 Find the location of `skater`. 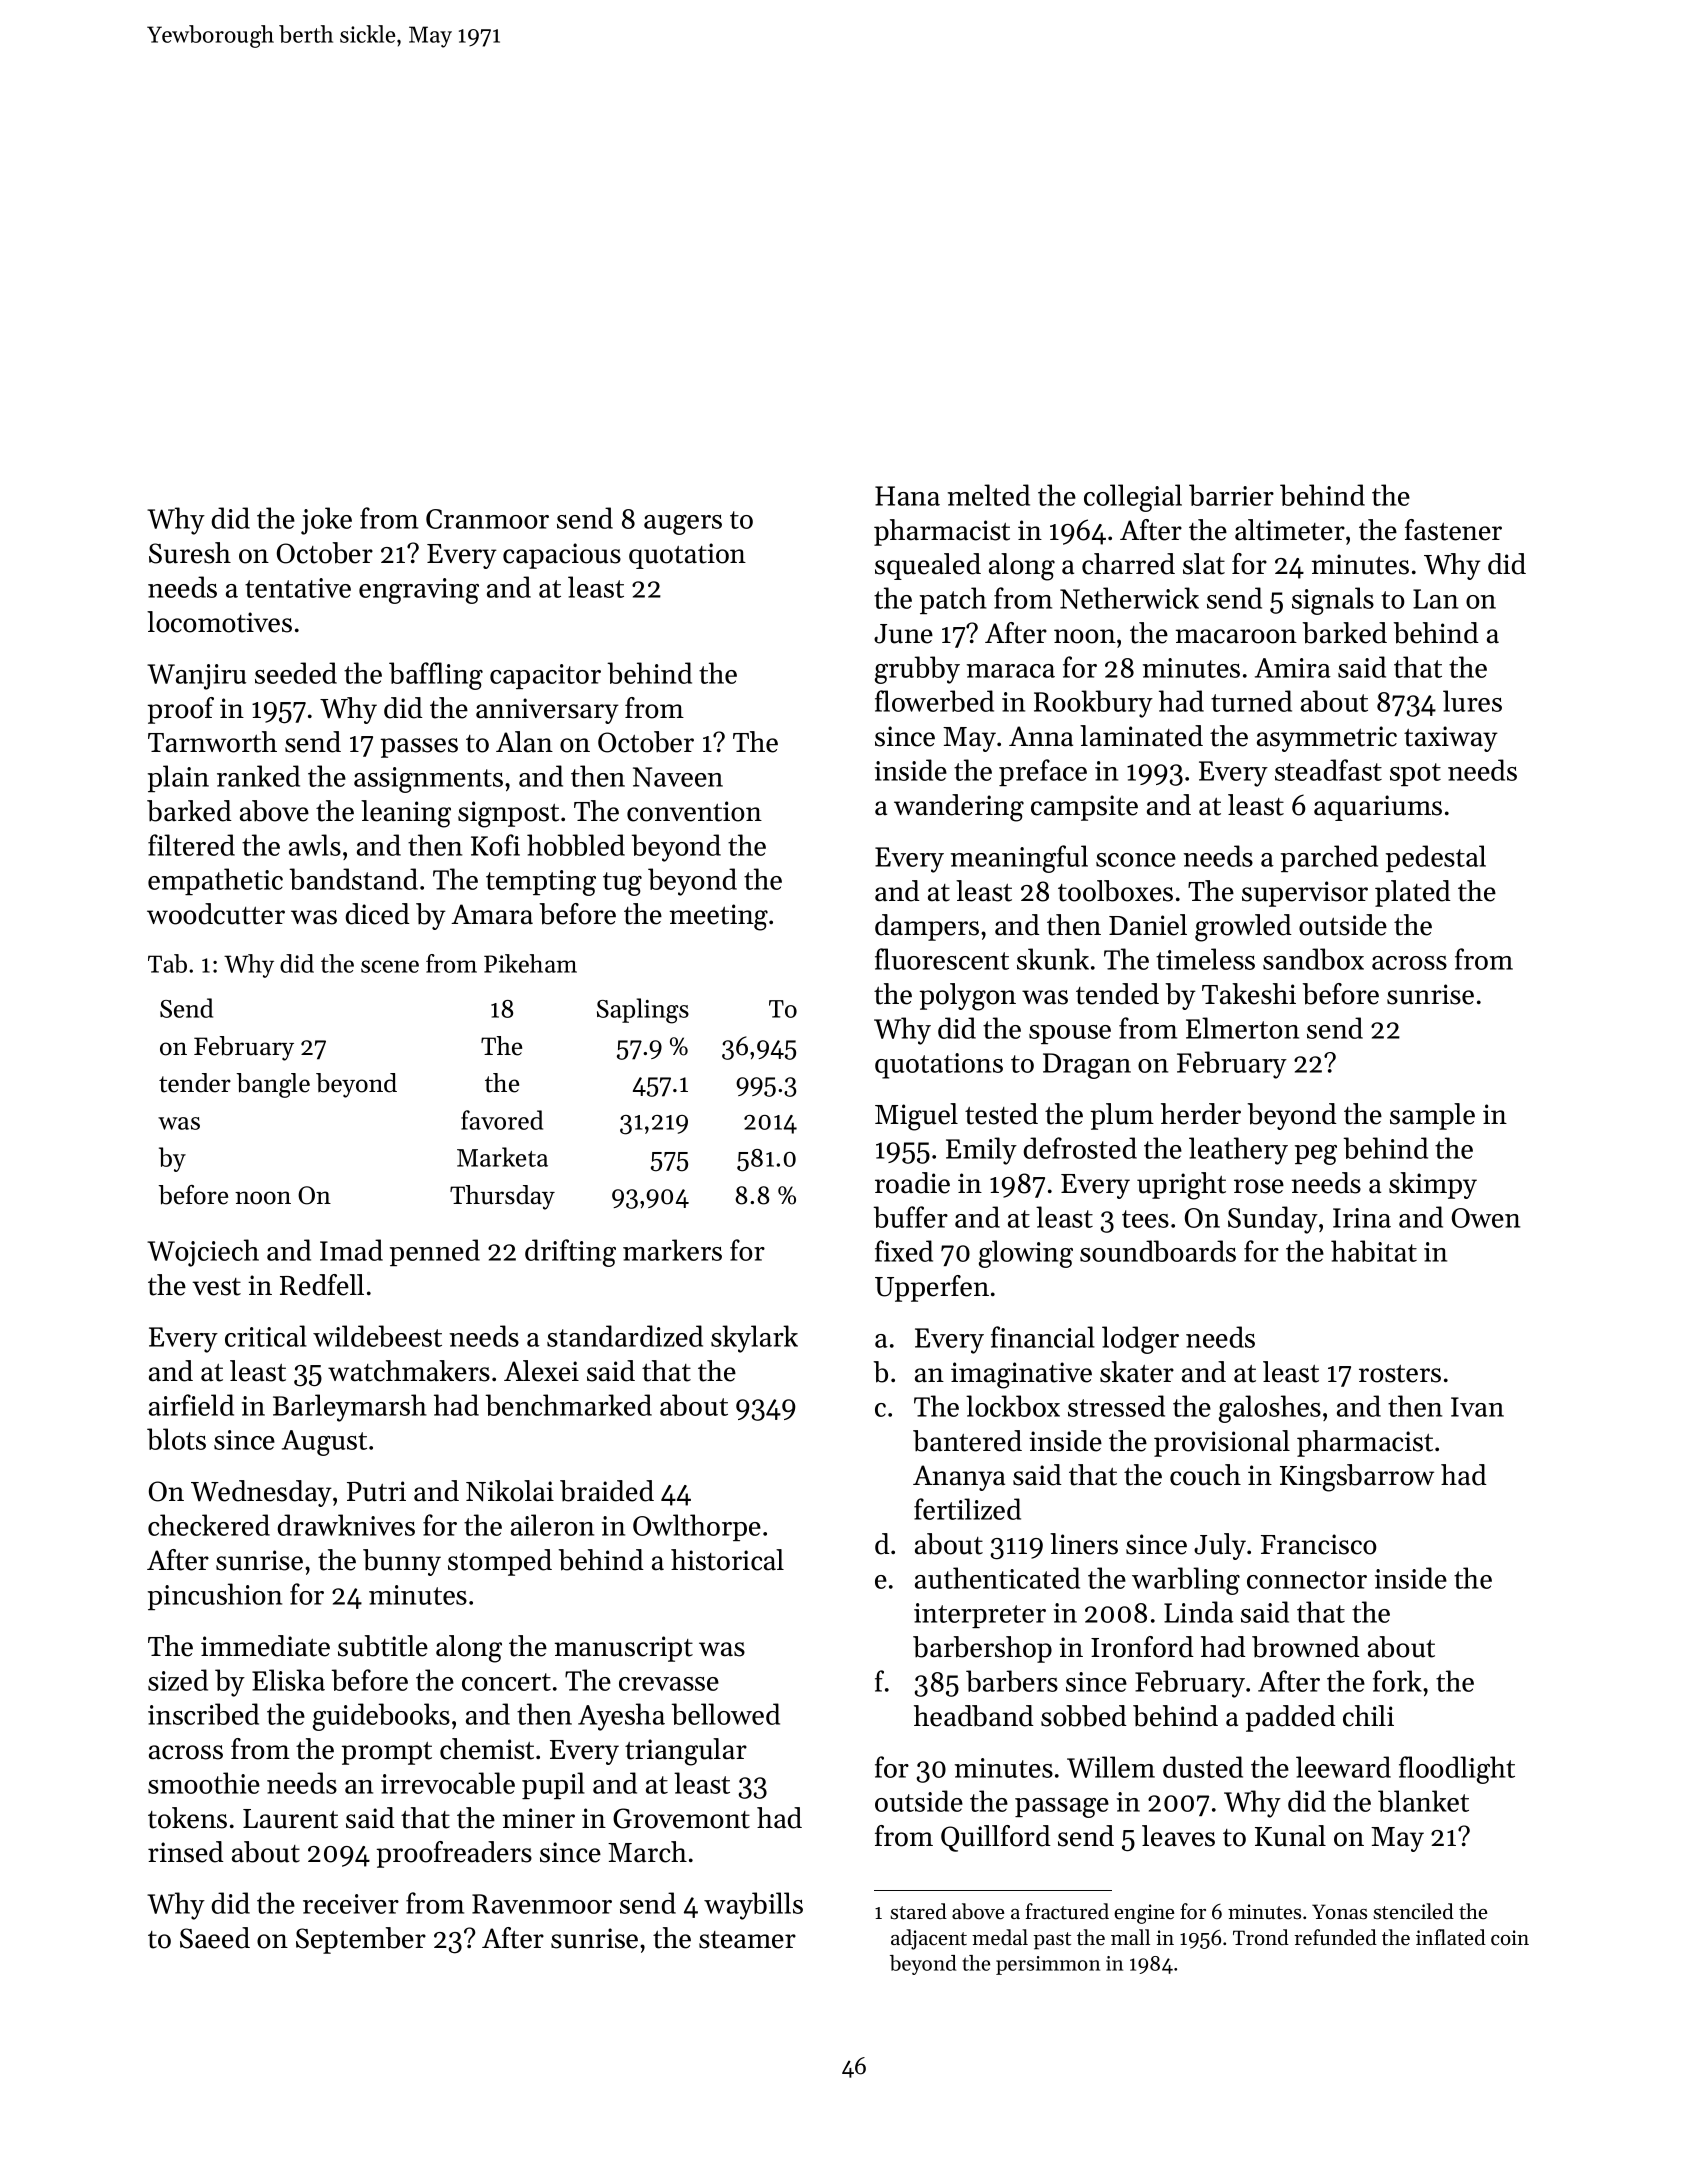

skater is located at coordinates (1137, 1372).
